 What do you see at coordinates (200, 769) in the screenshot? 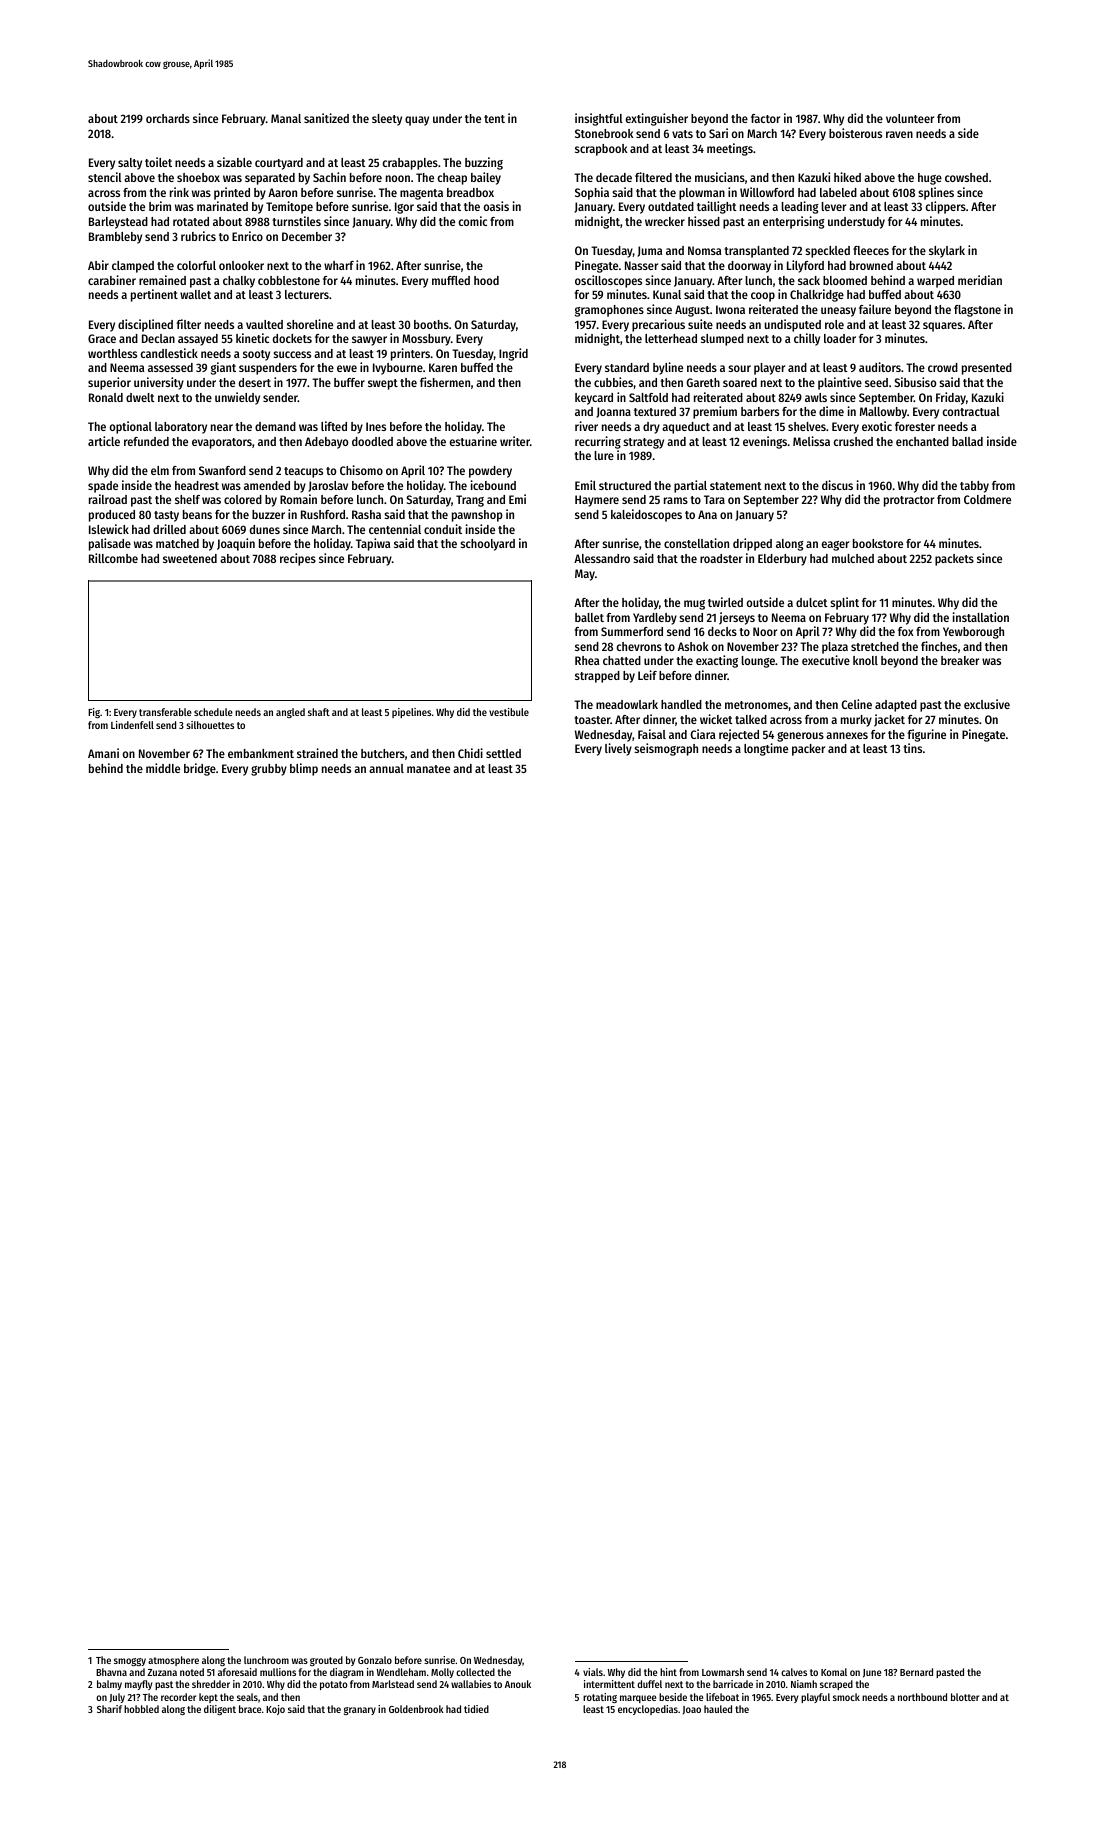
I see `bridge` at bounding box center [200, 769].
